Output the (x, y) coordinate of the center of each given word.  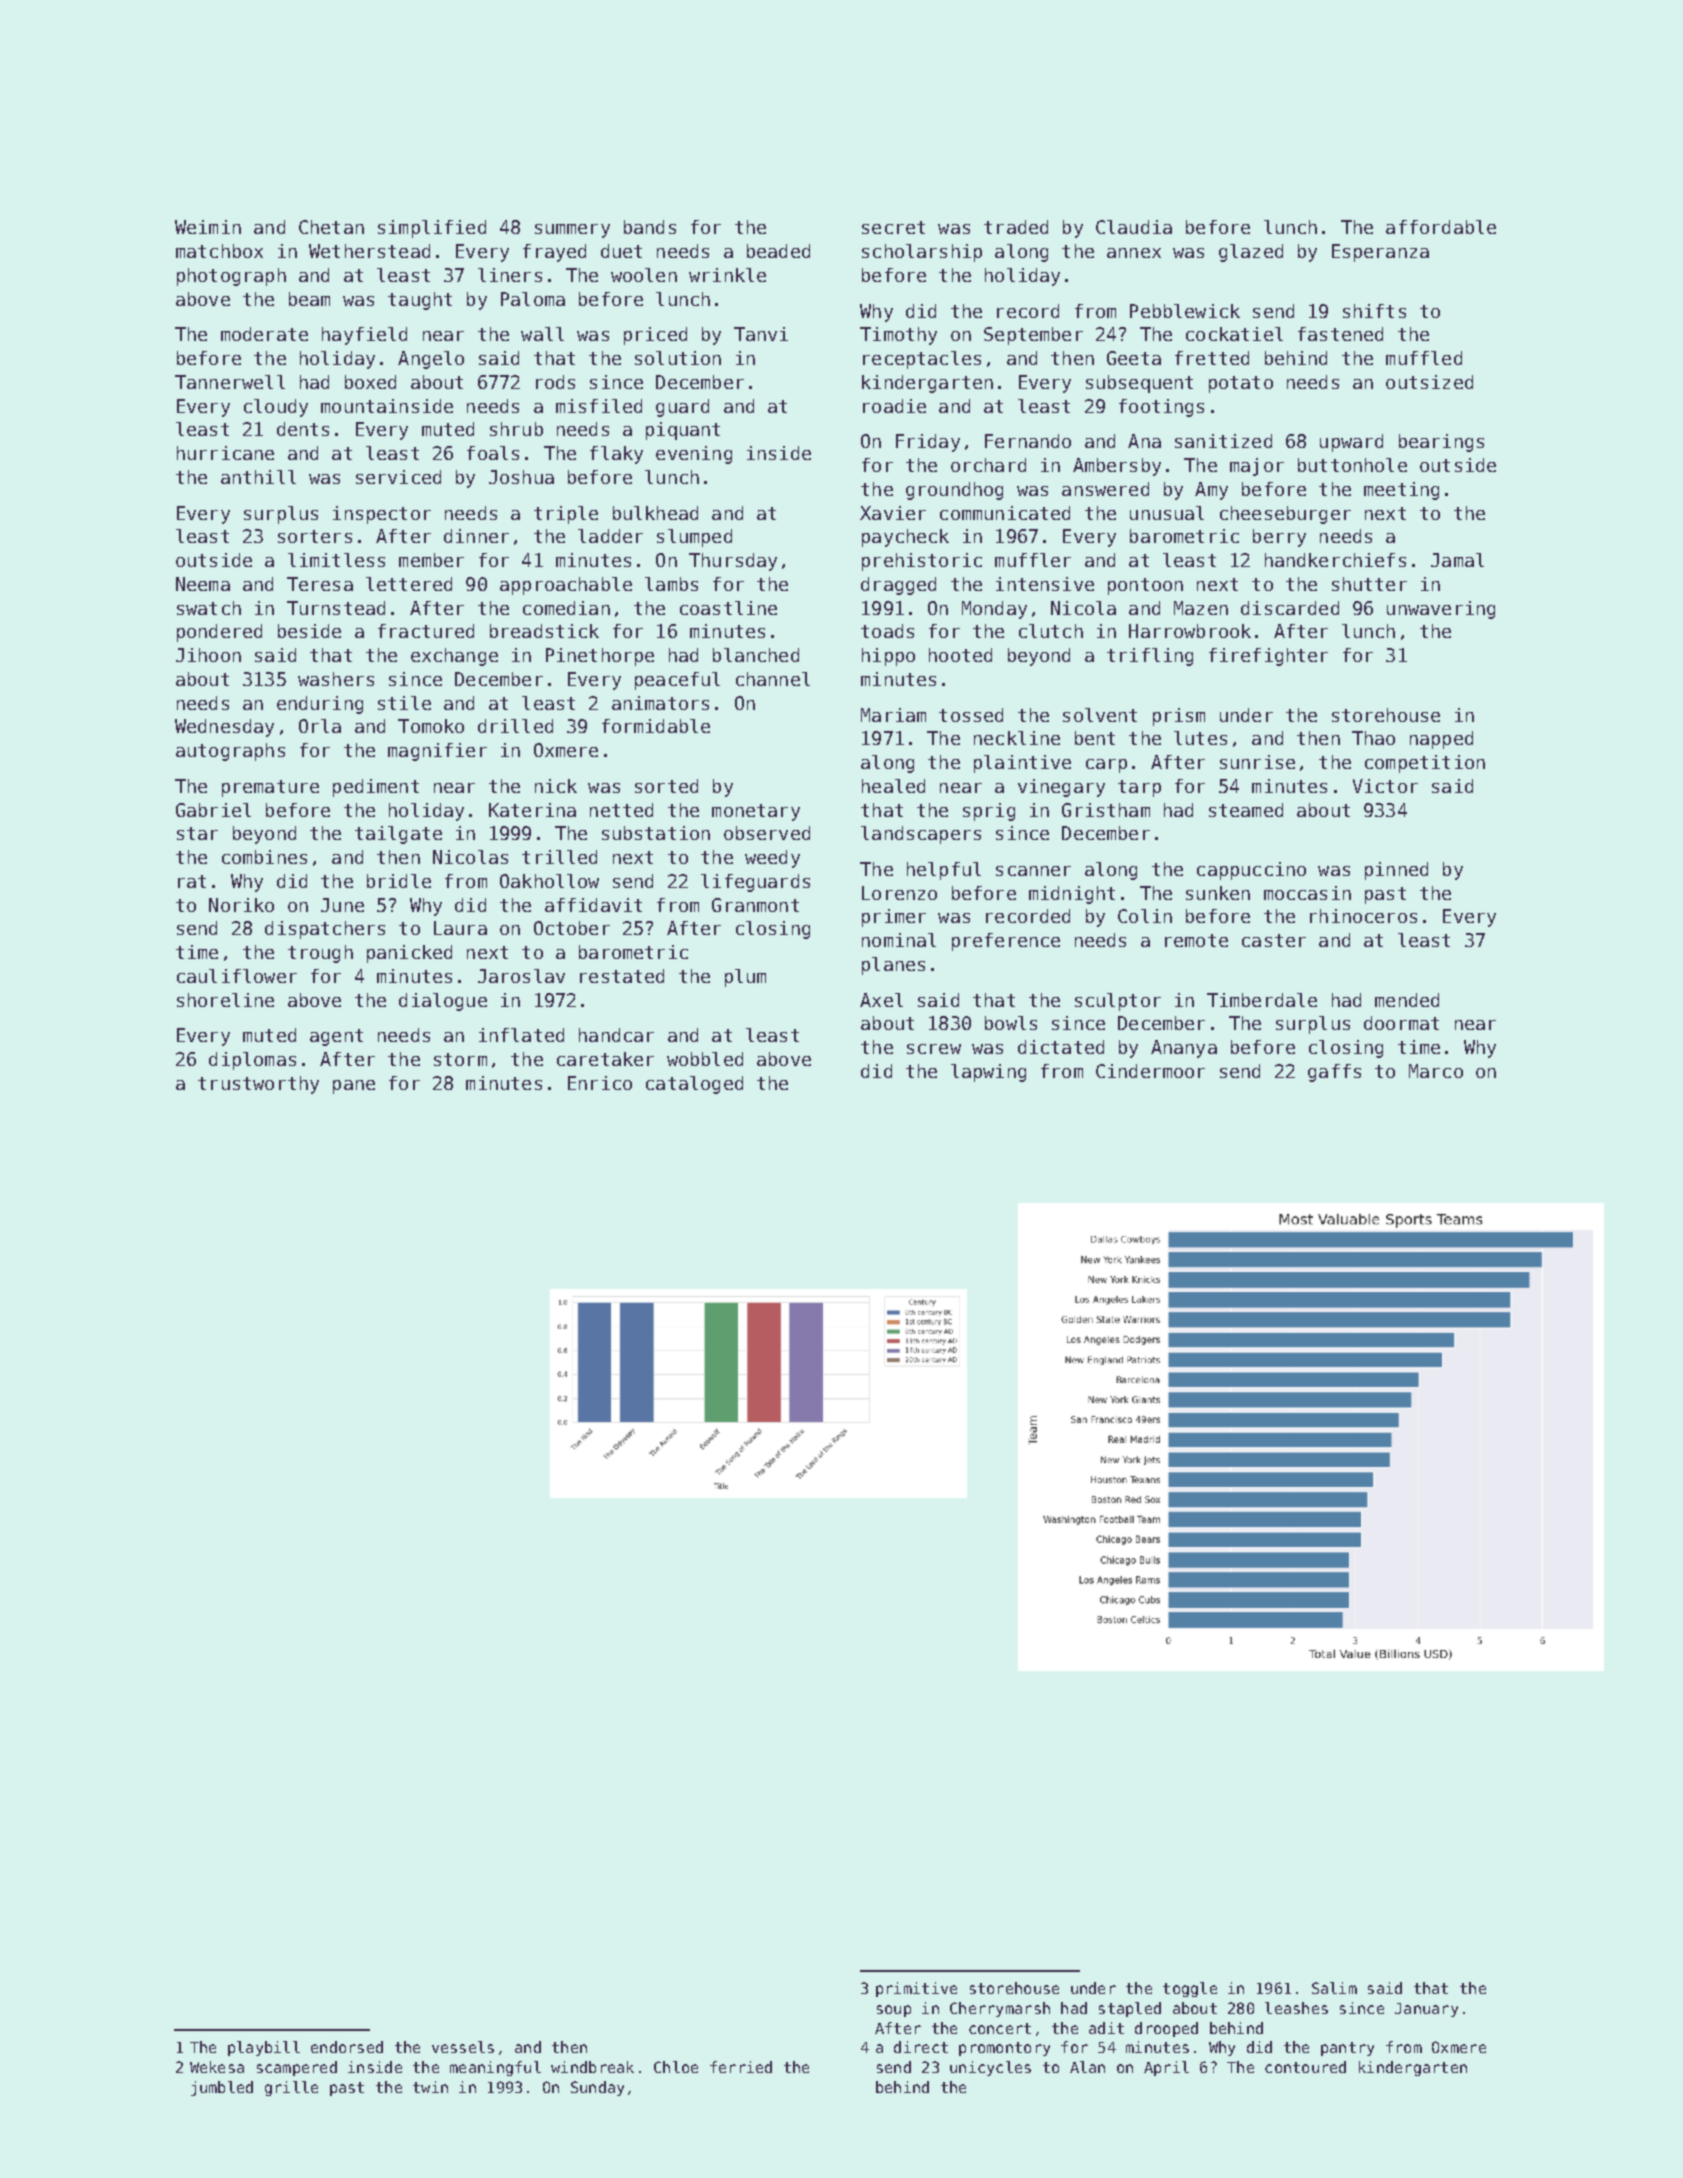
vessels (463, 2047)
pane (354, 1087)
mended (1407, 1000)
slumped (694, 538)
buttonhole (1352, 465)
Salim (1334, 1988)
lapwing (988, 1073)
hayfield (364, 336)
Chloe (676, 2067)
